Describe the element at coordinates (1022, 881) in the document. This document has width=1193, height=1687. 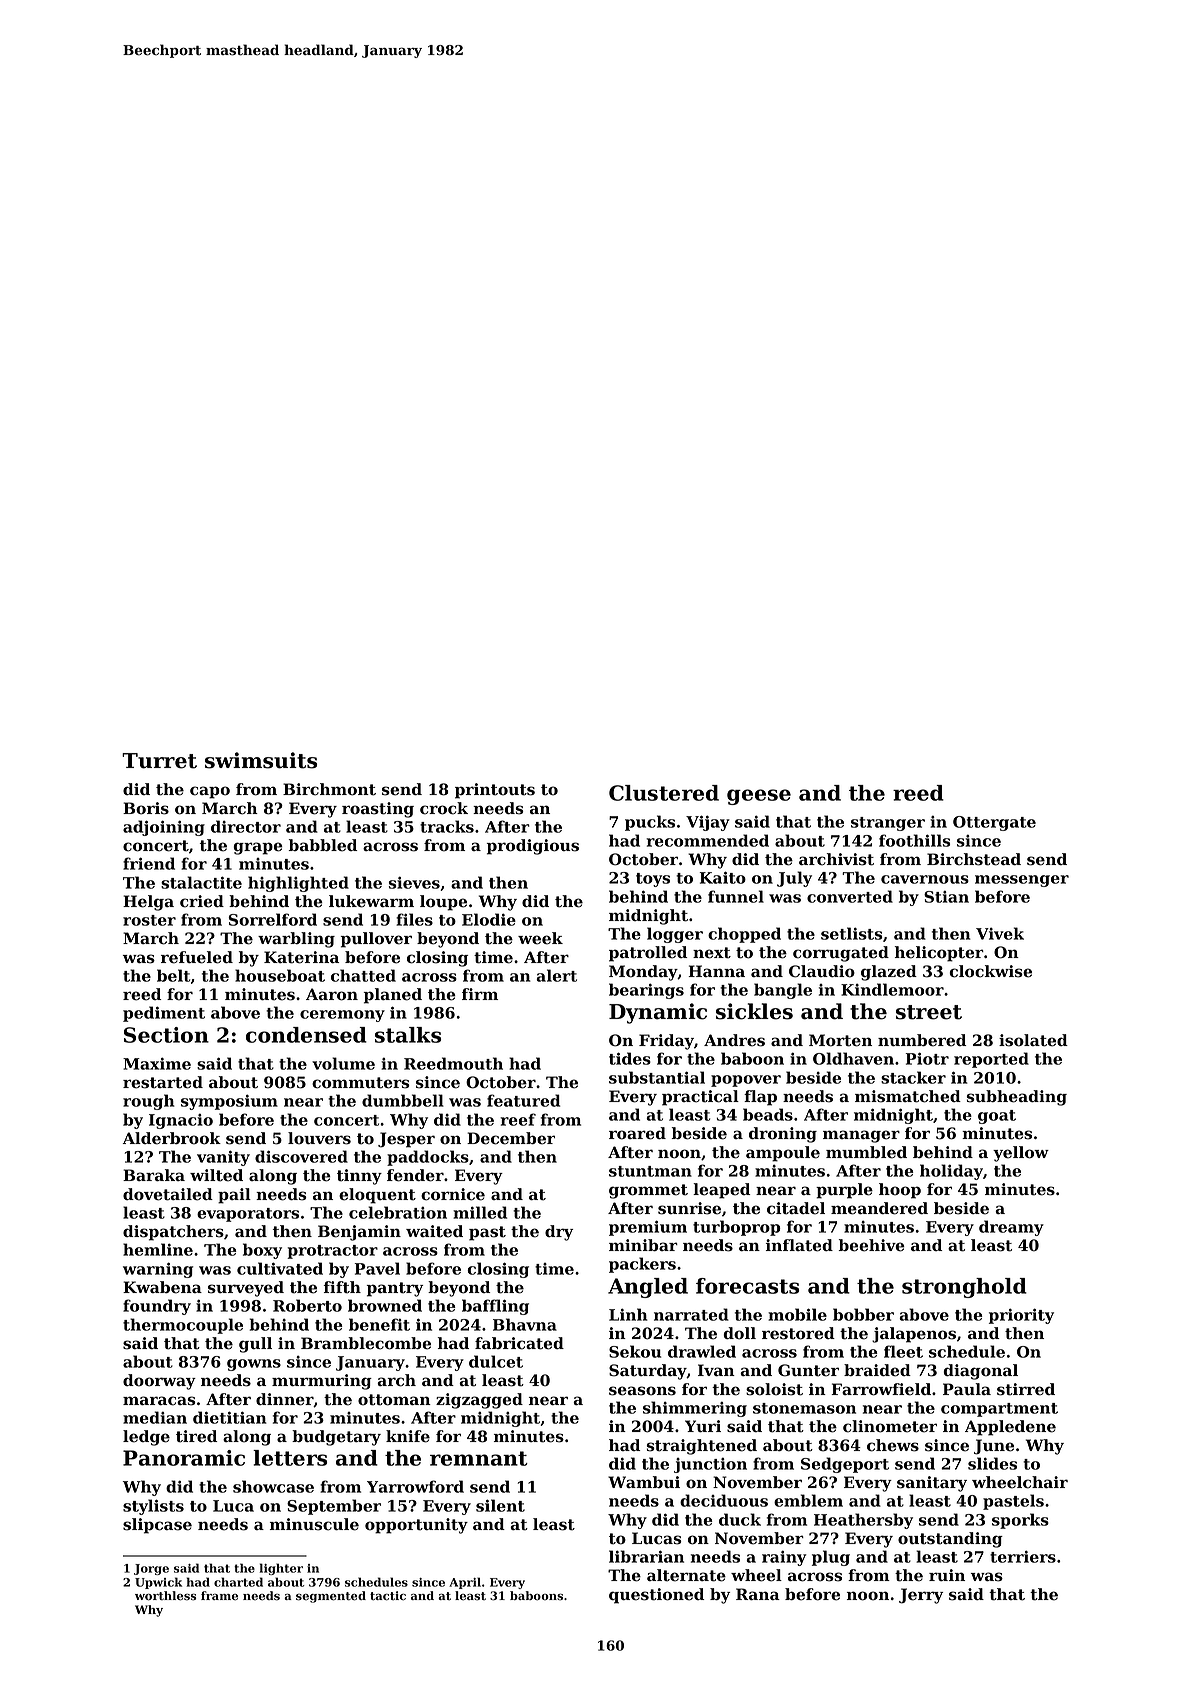
I see `messenger` at that location.
